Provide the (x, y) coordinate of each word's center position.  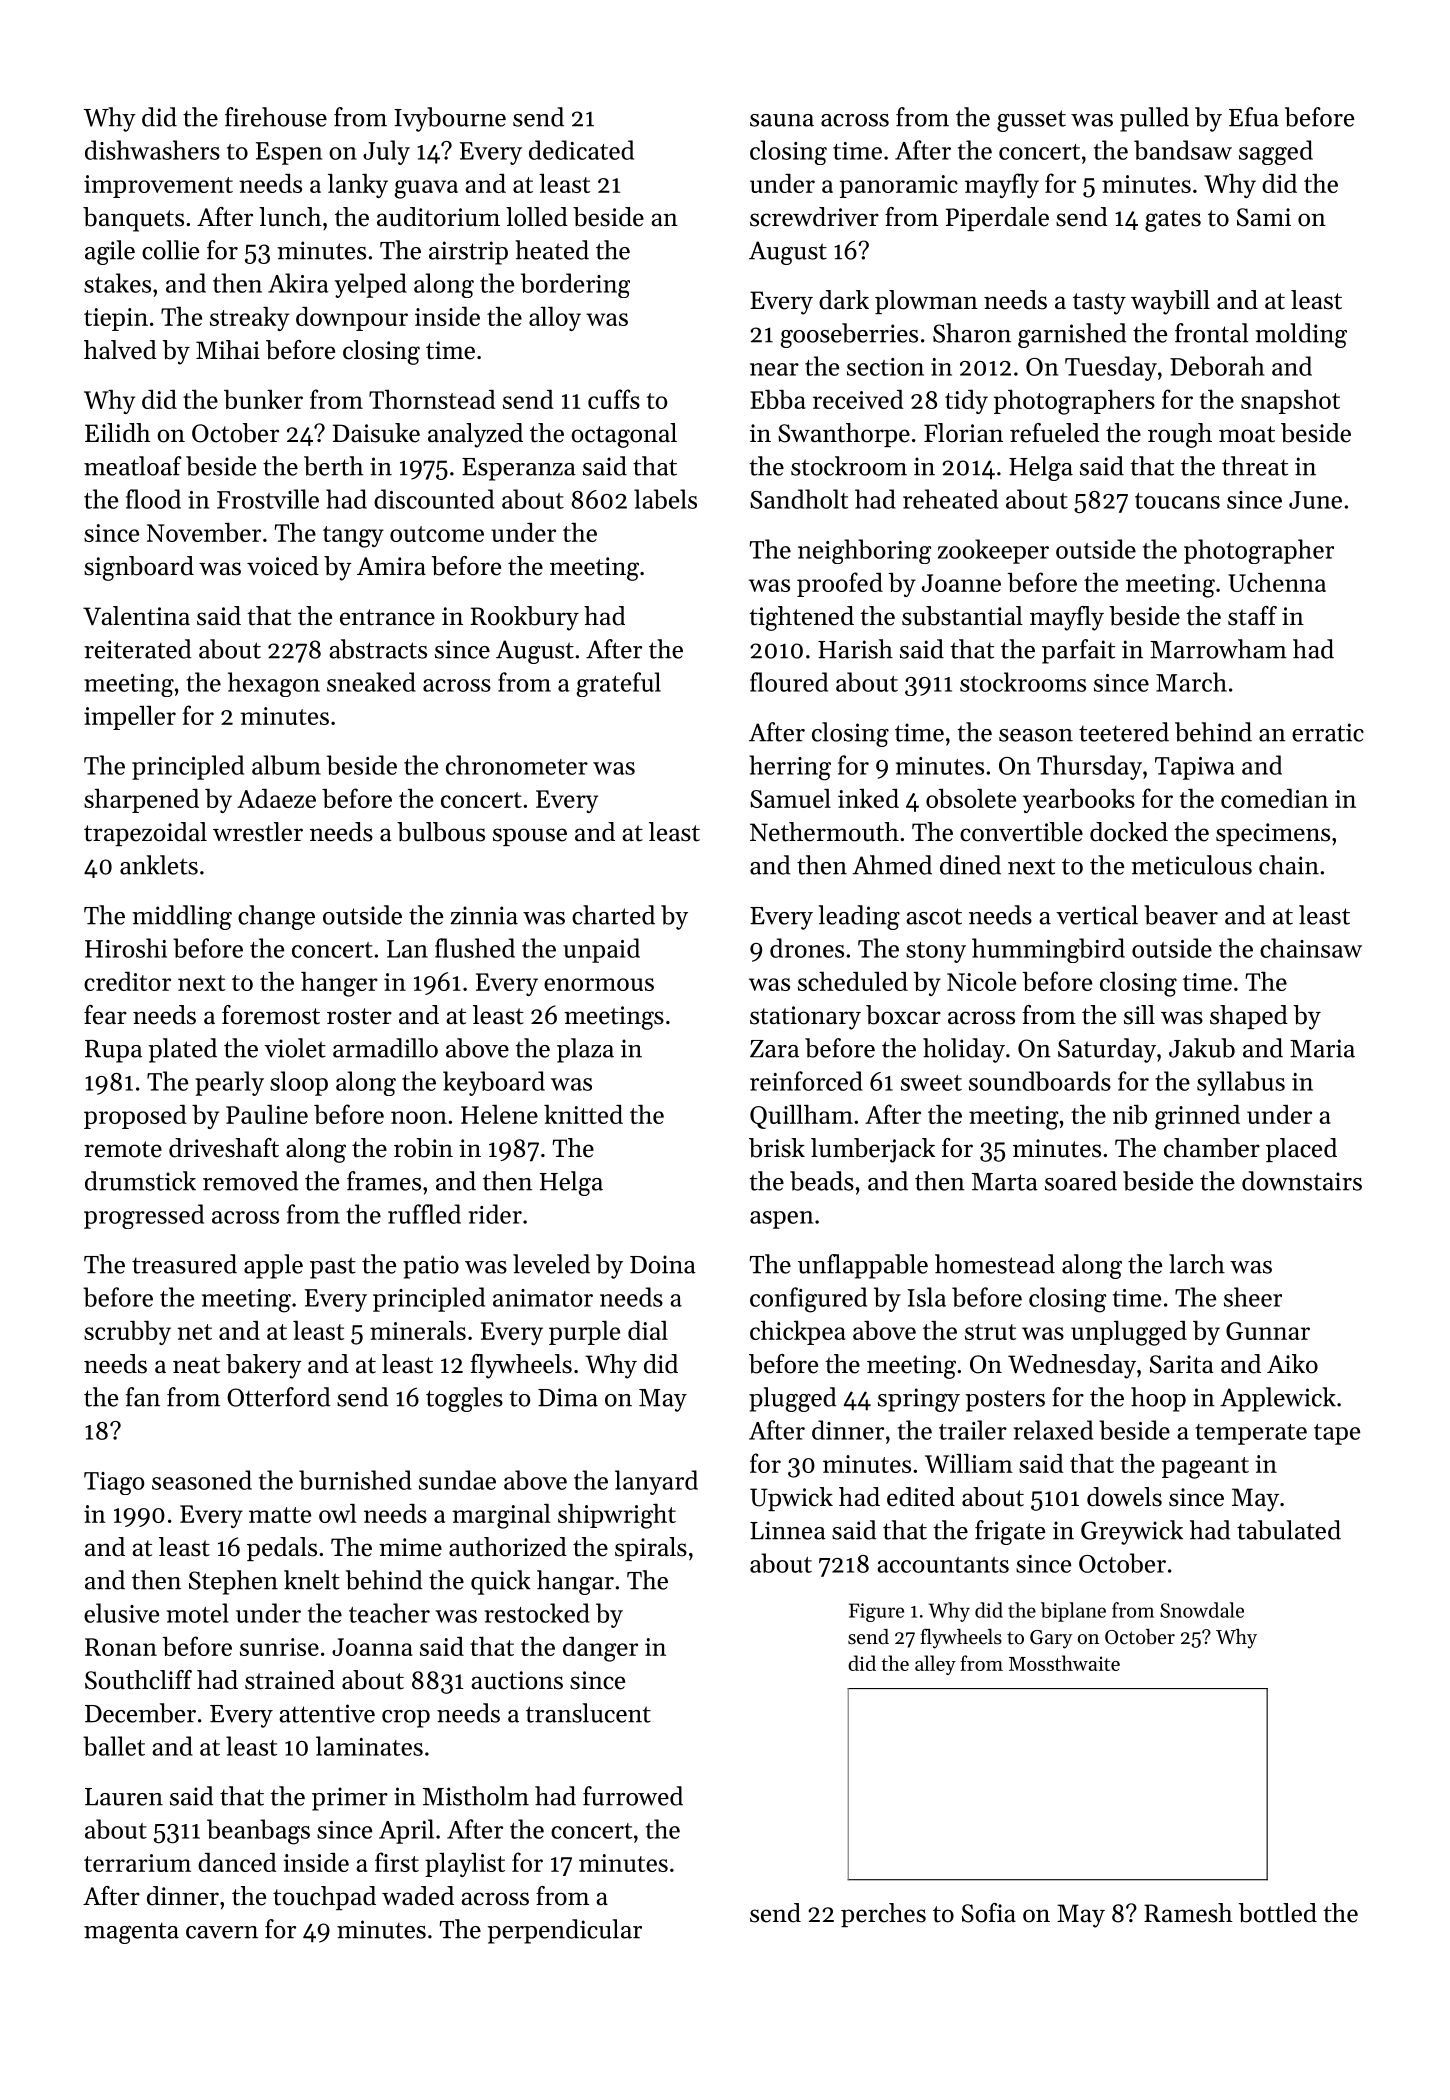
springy (919, 1400)
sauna (782, 120)
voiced (283, 566)
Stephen (233, 1582)
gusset (1031, 121)
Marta (1005, 1182)
